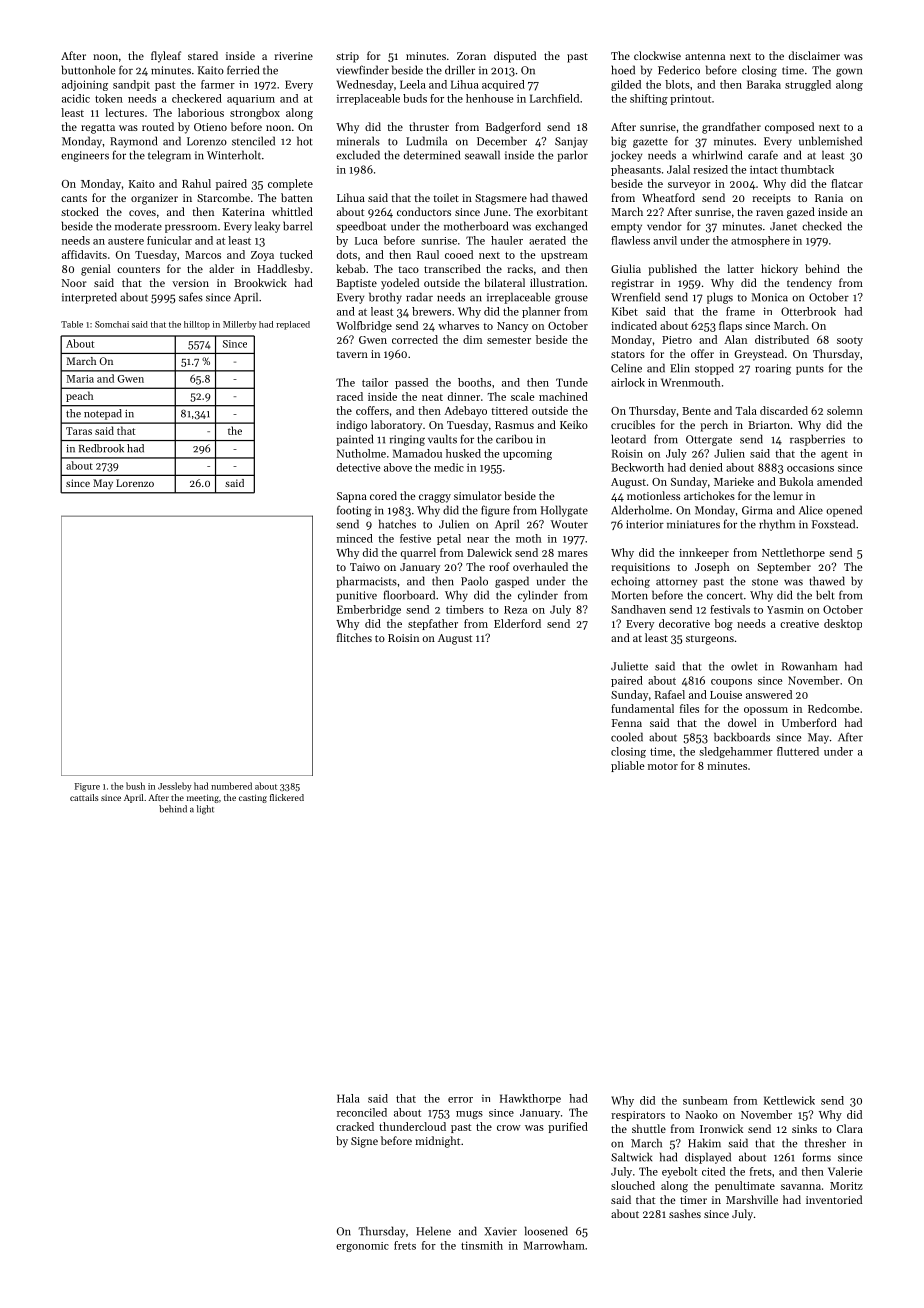  Describe the element at coordinates (205, 810) in the image. I see `light` at that location.
